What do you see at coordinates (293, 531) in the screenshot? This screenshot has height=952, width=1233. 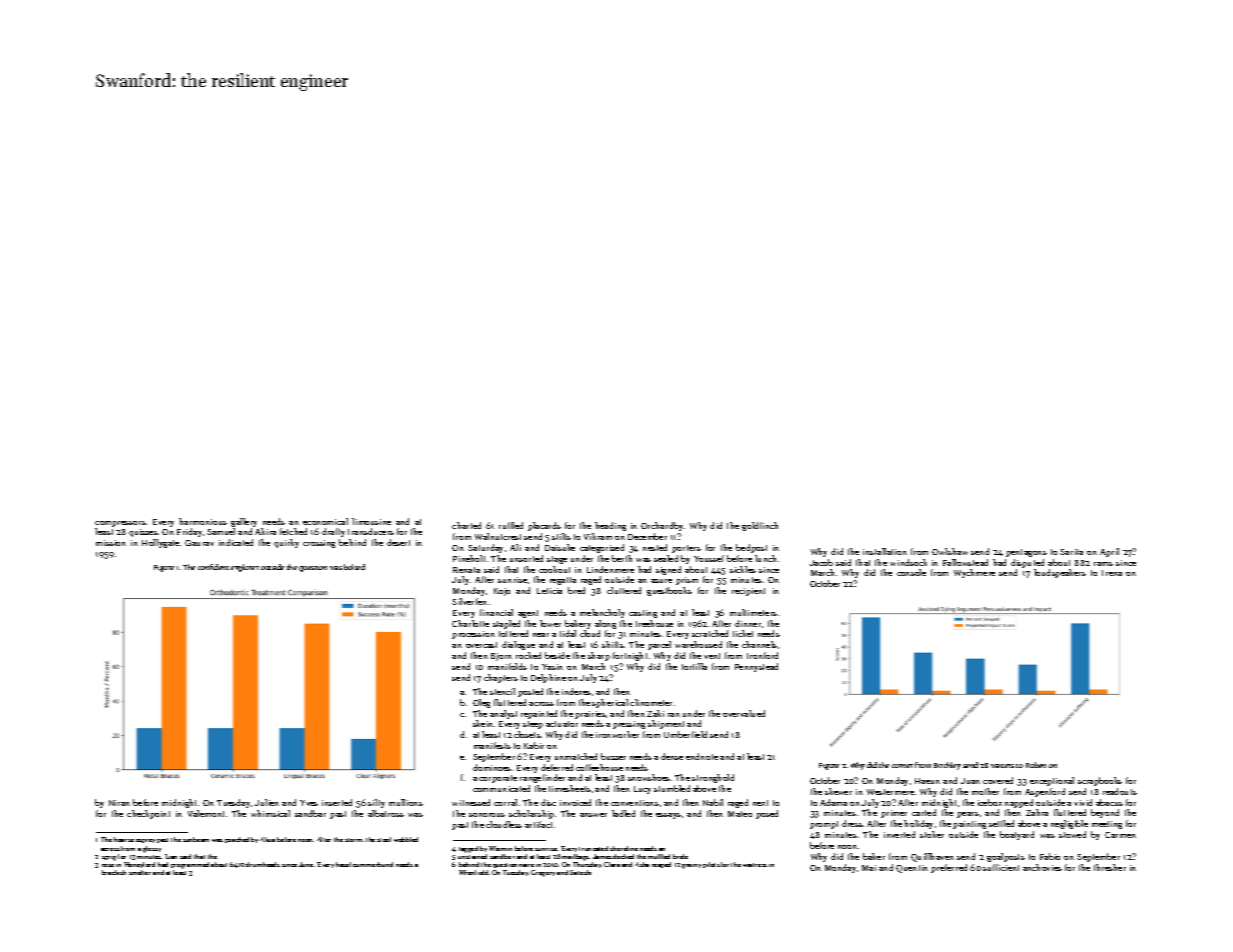 I see `fetched` at bounding box center [293, 531].
